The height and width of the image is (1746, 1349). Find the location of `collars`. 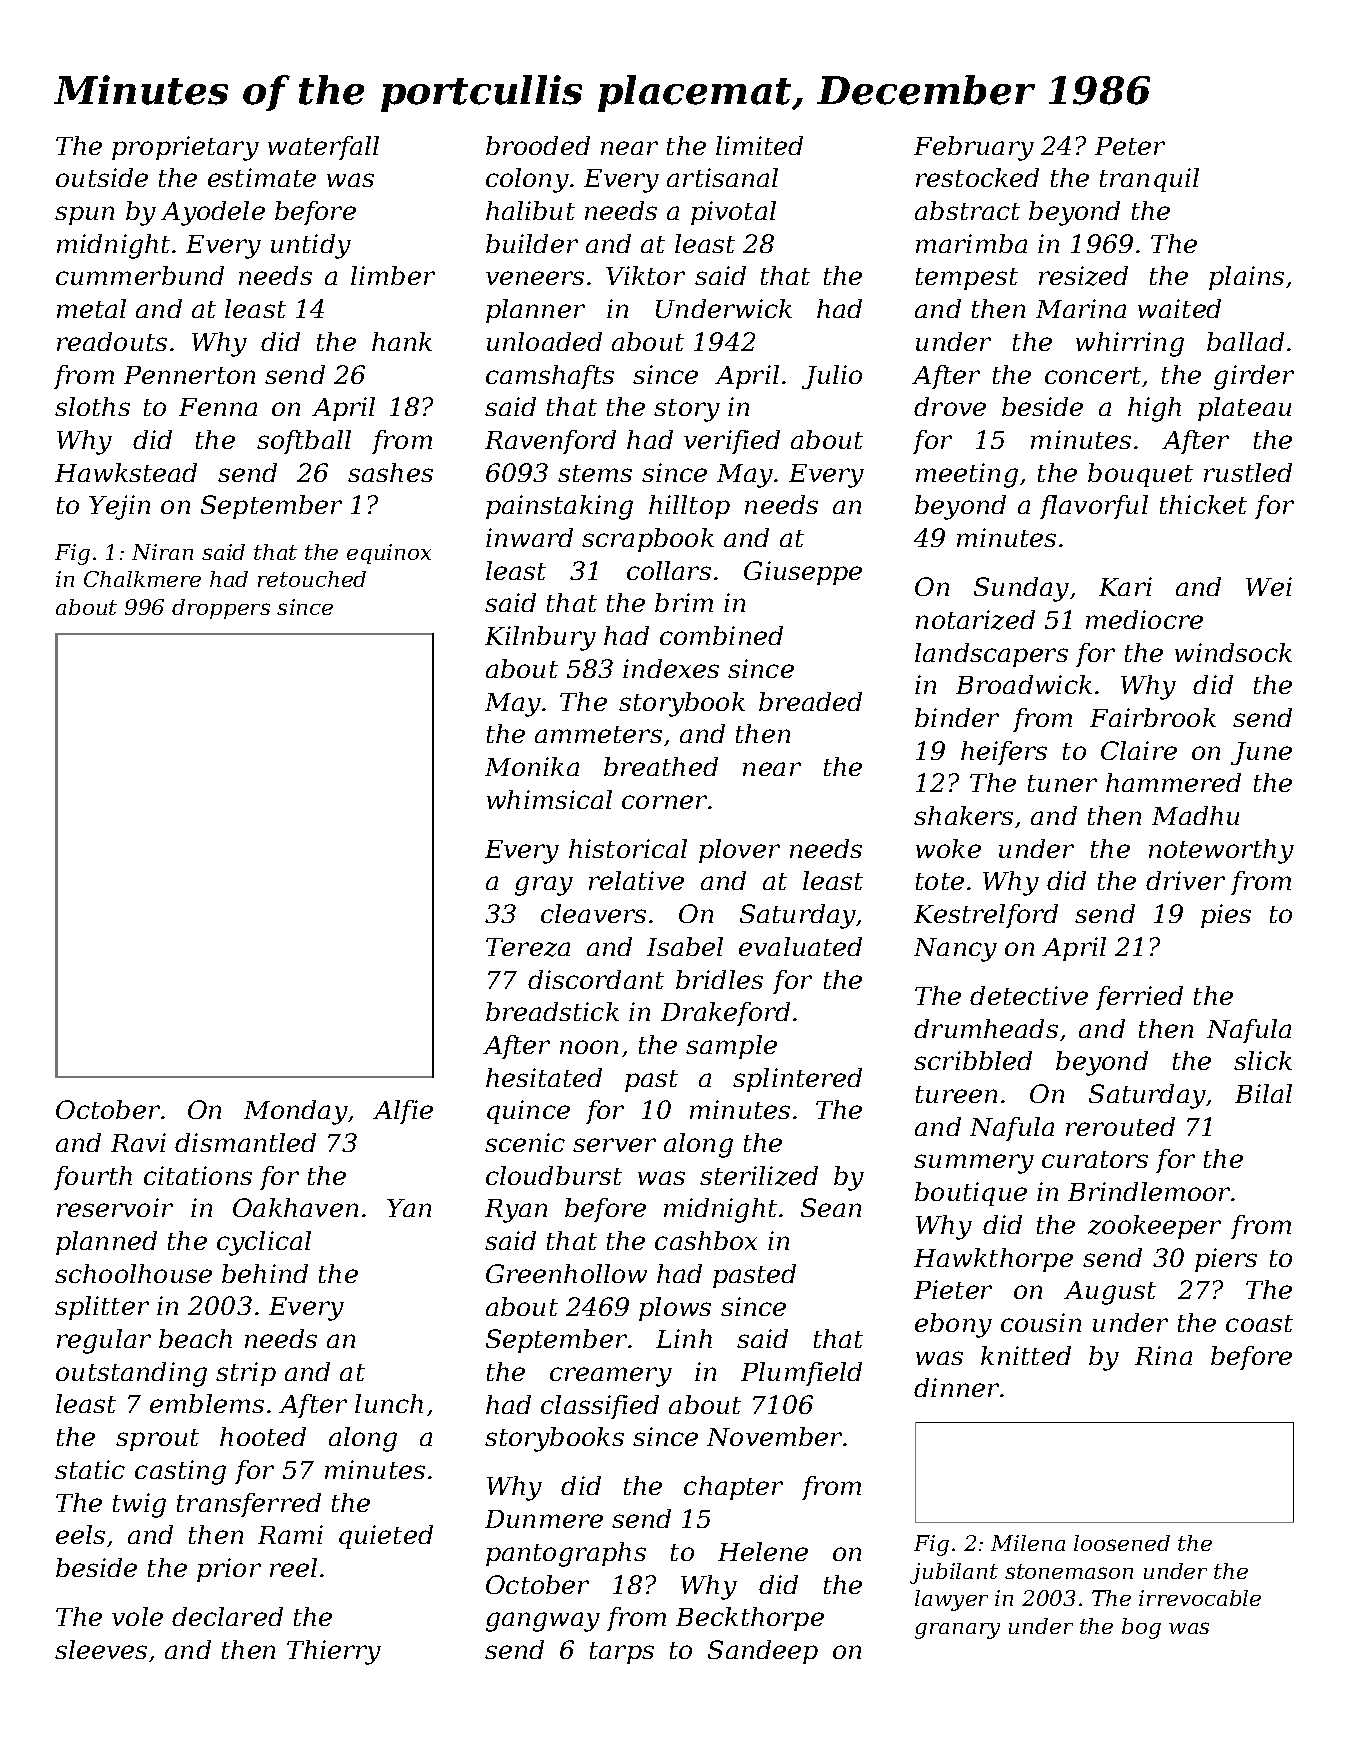

collars is located at coordinates (669, 570).
